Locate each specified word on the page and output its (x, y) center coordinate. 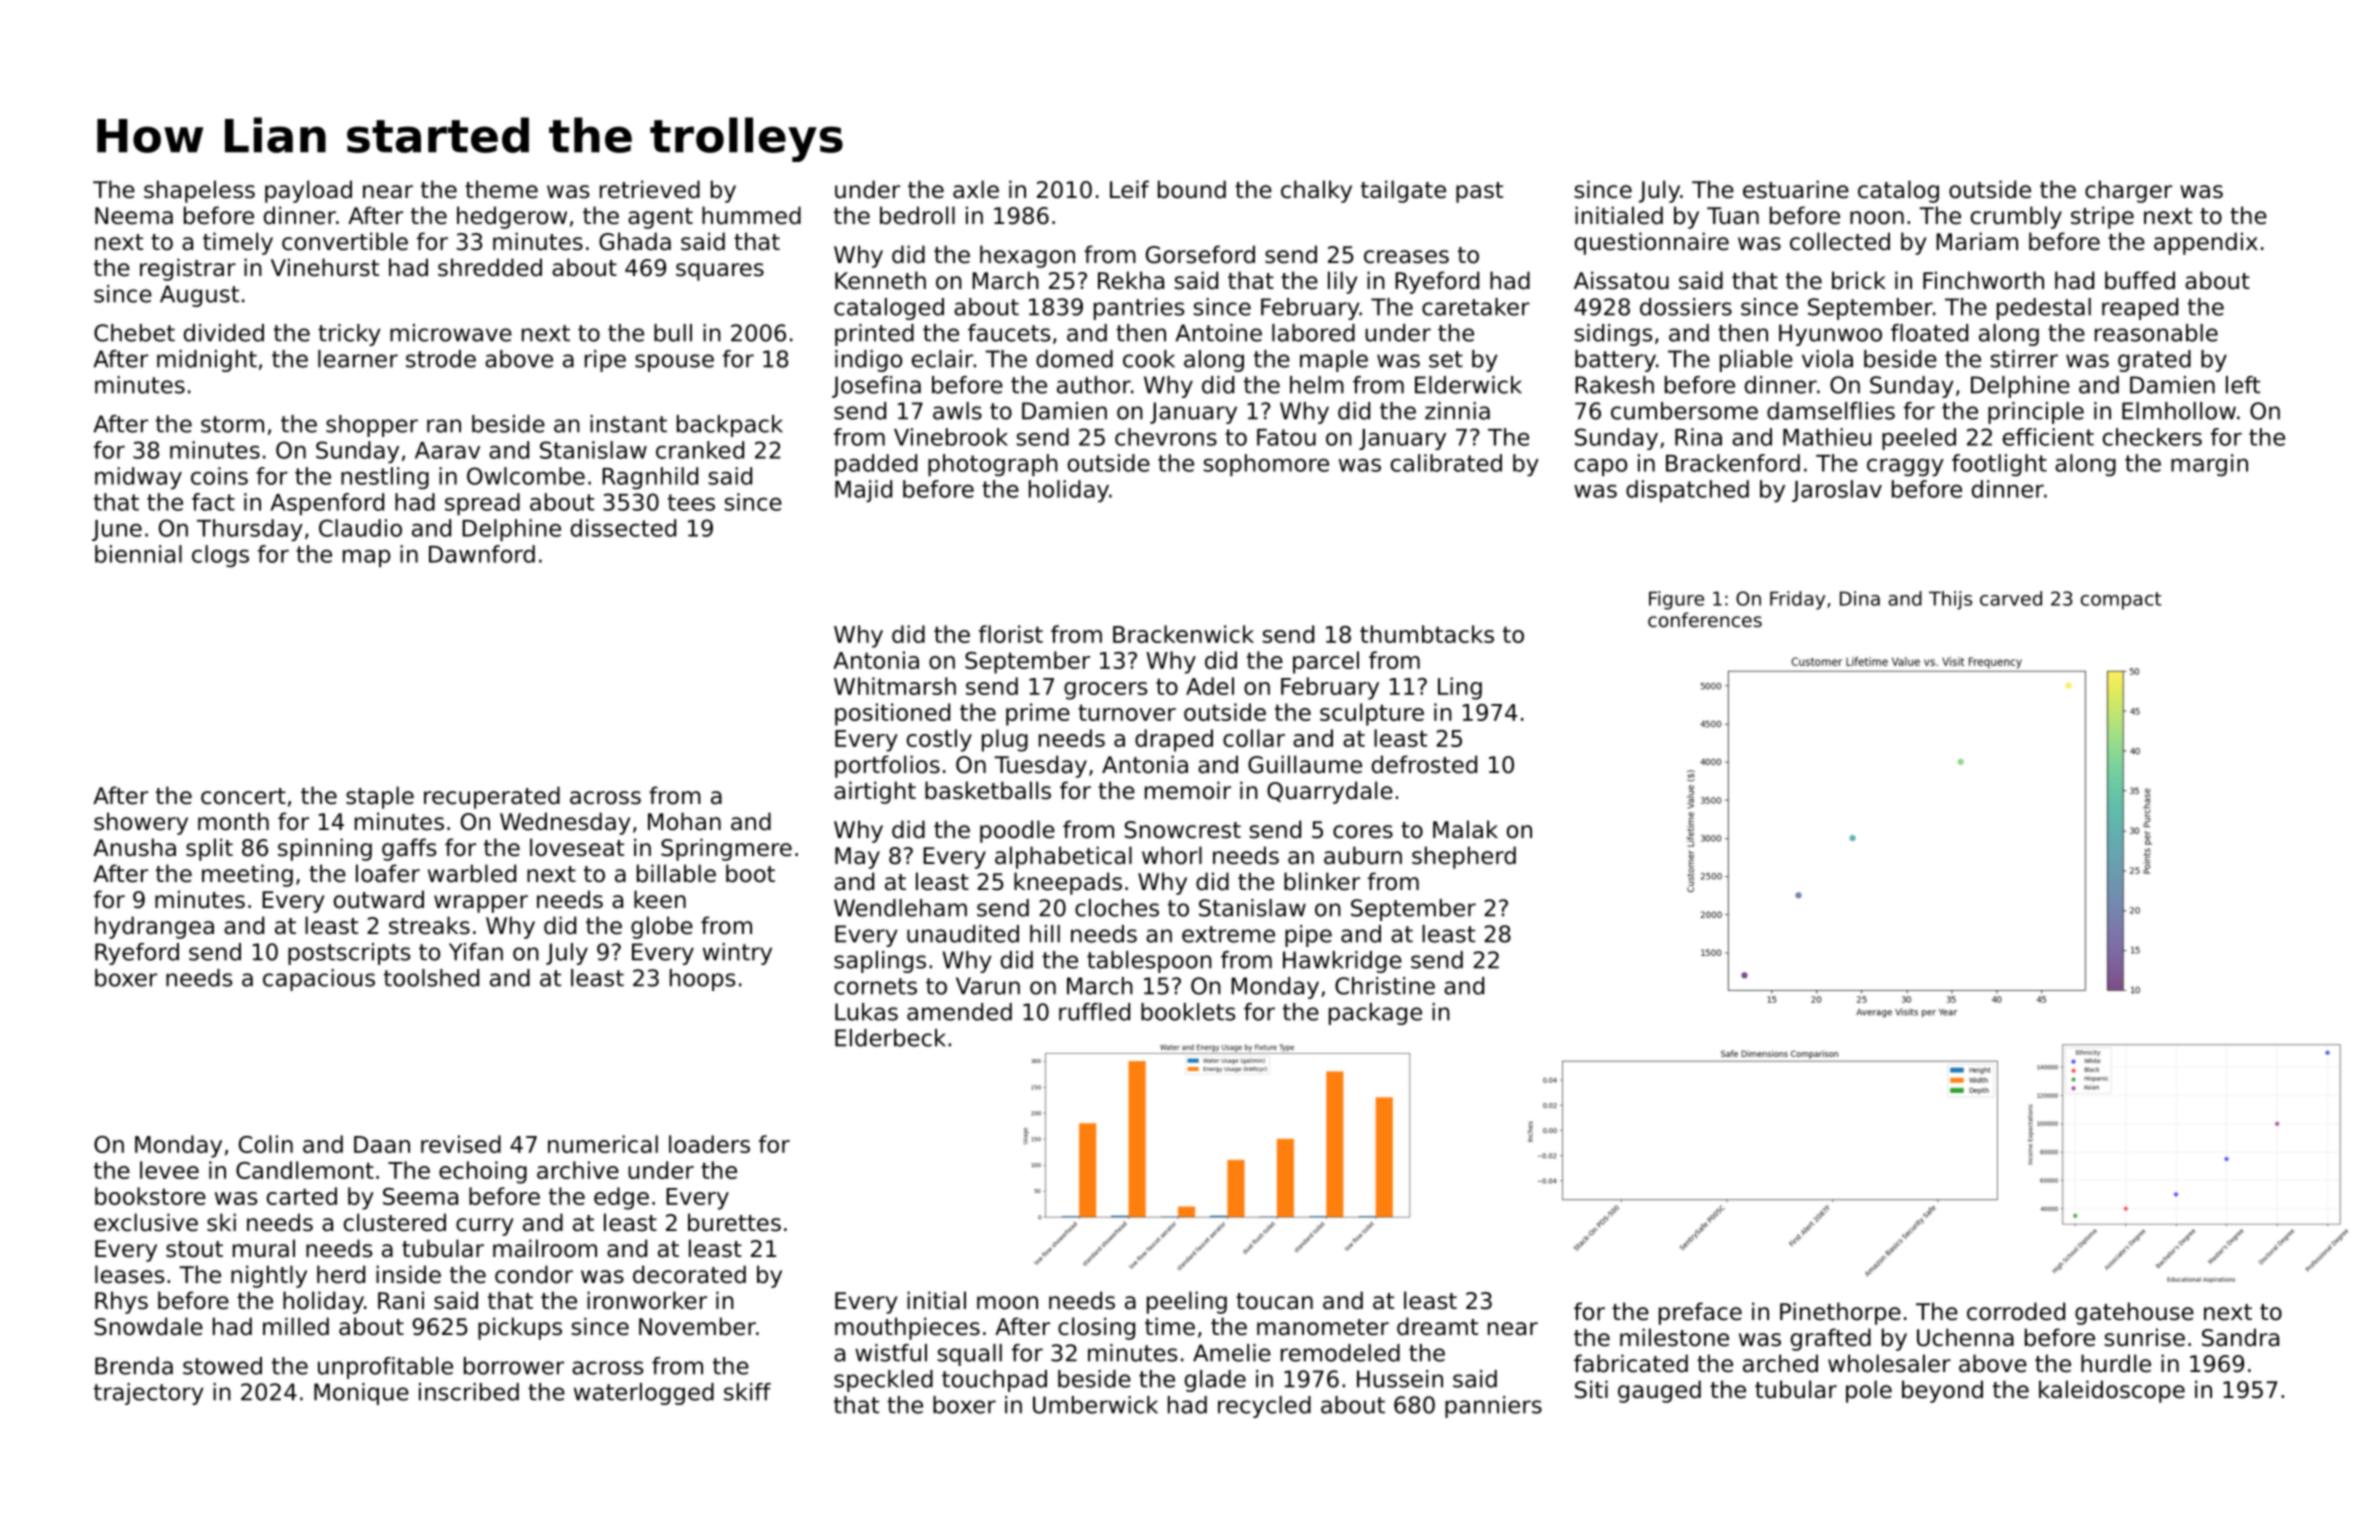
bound (1192, 189)
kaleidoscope (2112, 1391)
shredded (490, 267)
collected (1840, 241)
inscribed (469, 1392)
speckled (883, 1381)
